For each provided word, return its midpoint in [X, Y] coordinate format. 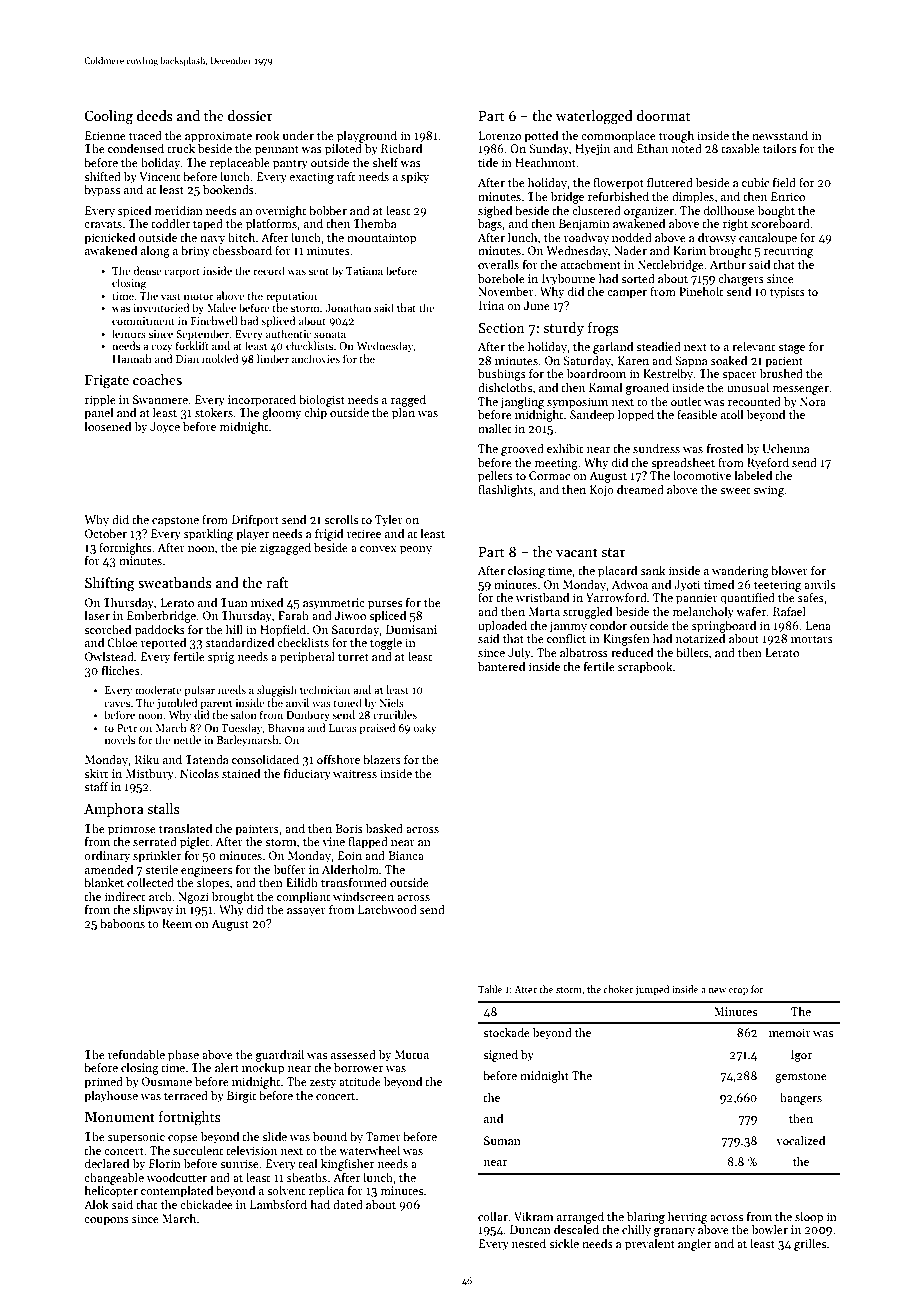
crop [738, 991]
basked [384, 828]
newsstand [780, 135]
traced [145, 135]
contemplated [177, 1192]
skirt [96, 773]
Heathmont [545, 162]
